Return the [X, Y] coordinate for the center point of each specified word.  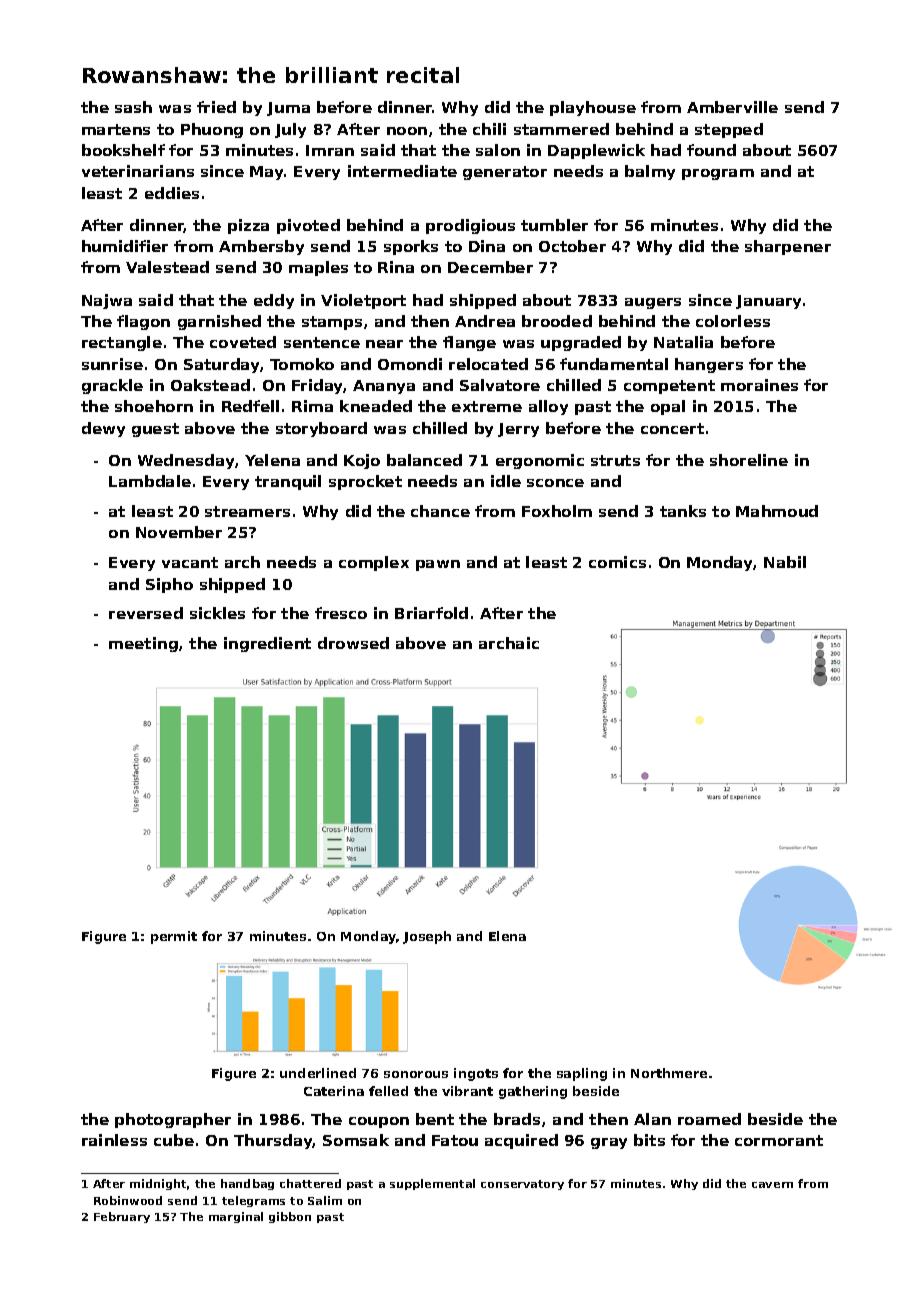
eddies [172, 193]
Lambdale [150, 481]
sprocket [365, 482]
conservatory [522, 1185]
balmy [650, 172]
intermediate [402, 171]
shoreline [749, 460]
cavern [772, 1185]
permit [174, 937]
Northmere [669, 1073]
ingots [476, 1074]
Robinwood [128, 1200]
